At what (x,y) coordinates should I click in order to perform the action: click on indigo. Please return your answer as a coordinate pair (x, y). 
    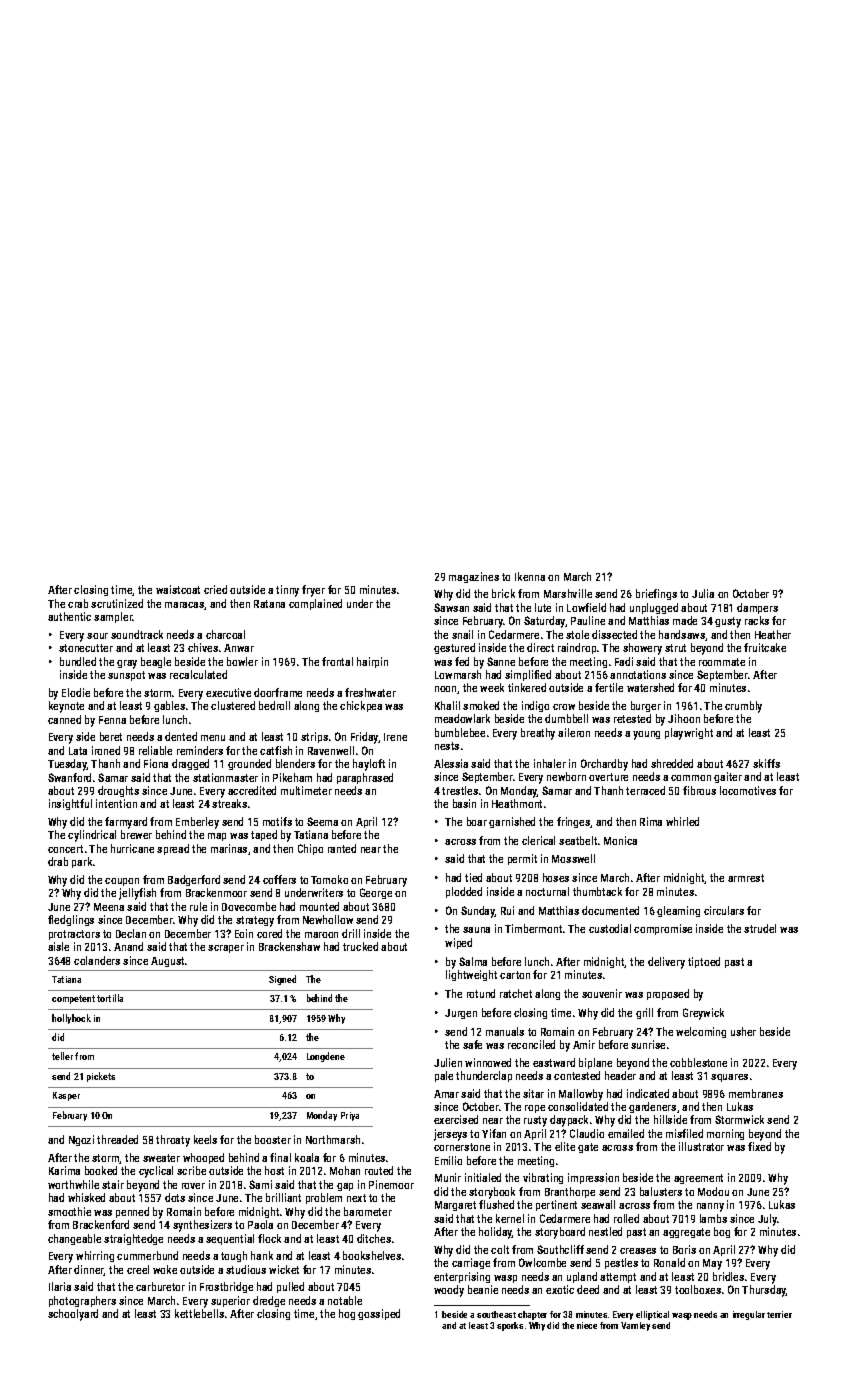
    Looking at the image, I should click on (535, 706).
